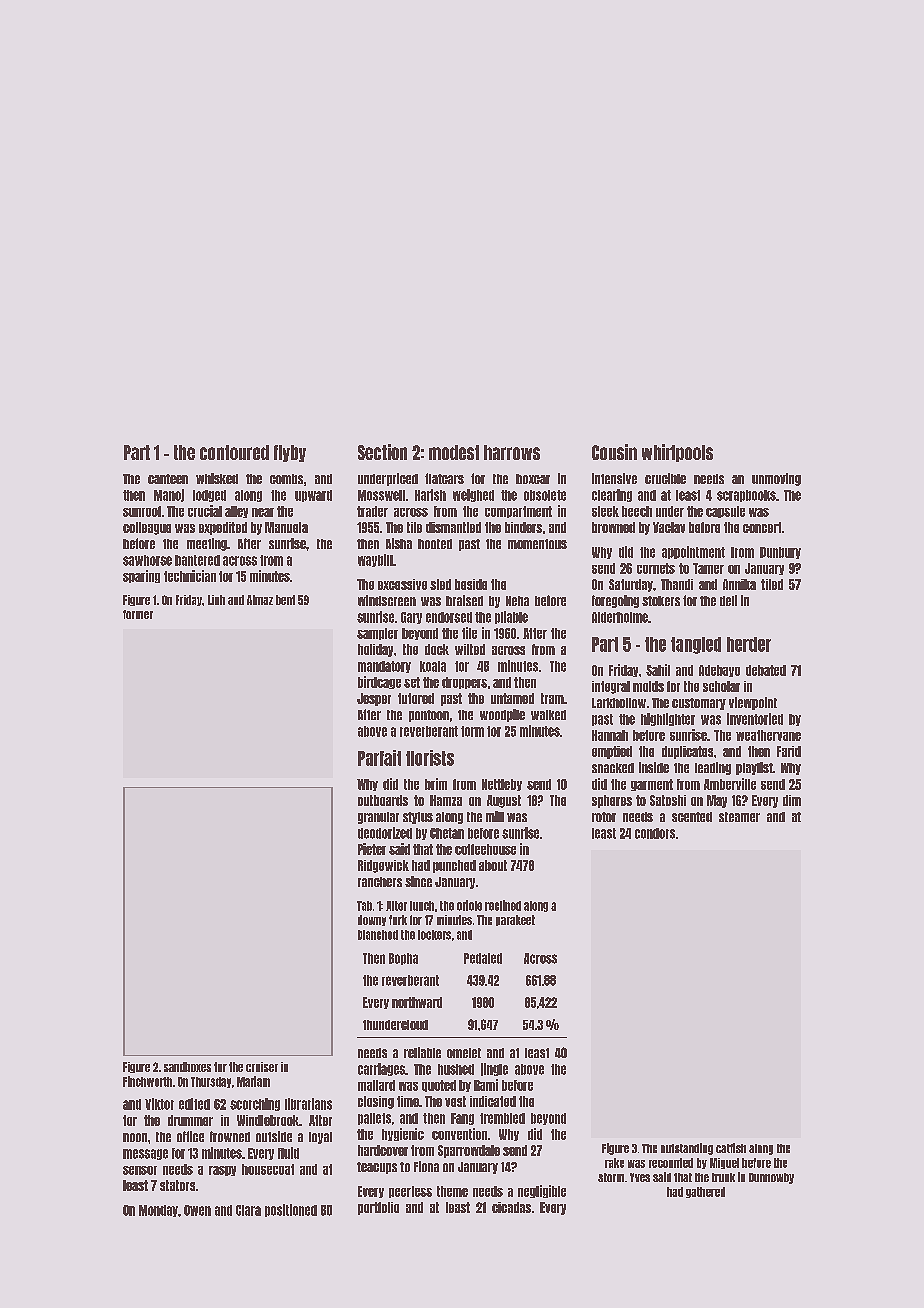 The image size is (924, 1308). Describe the element at coordinates (705, 1192) in the screenshot. I see `gathered` at that location.
